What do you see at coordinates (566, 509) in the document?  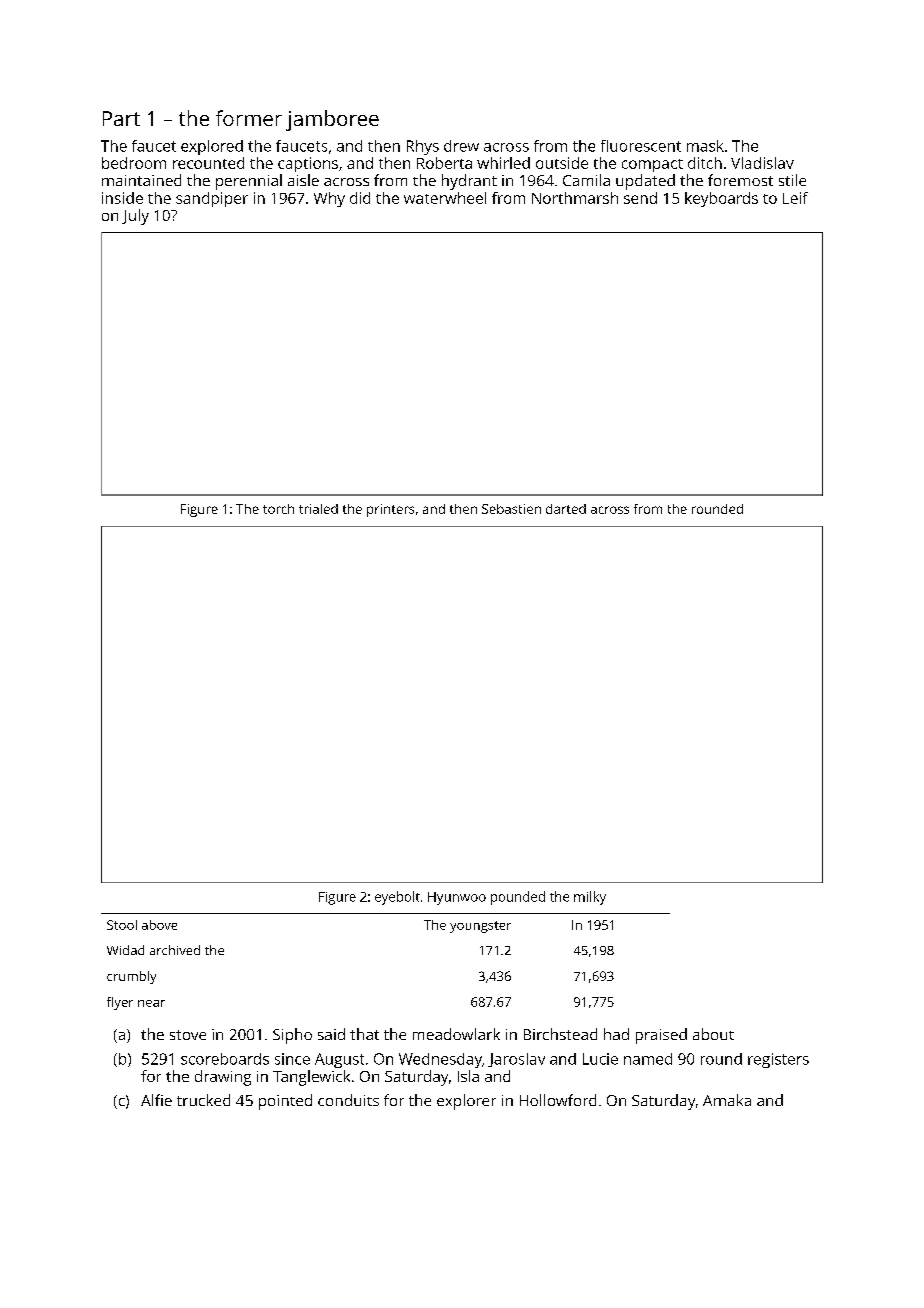 I see `darted` at bounding box center [566, 509].
